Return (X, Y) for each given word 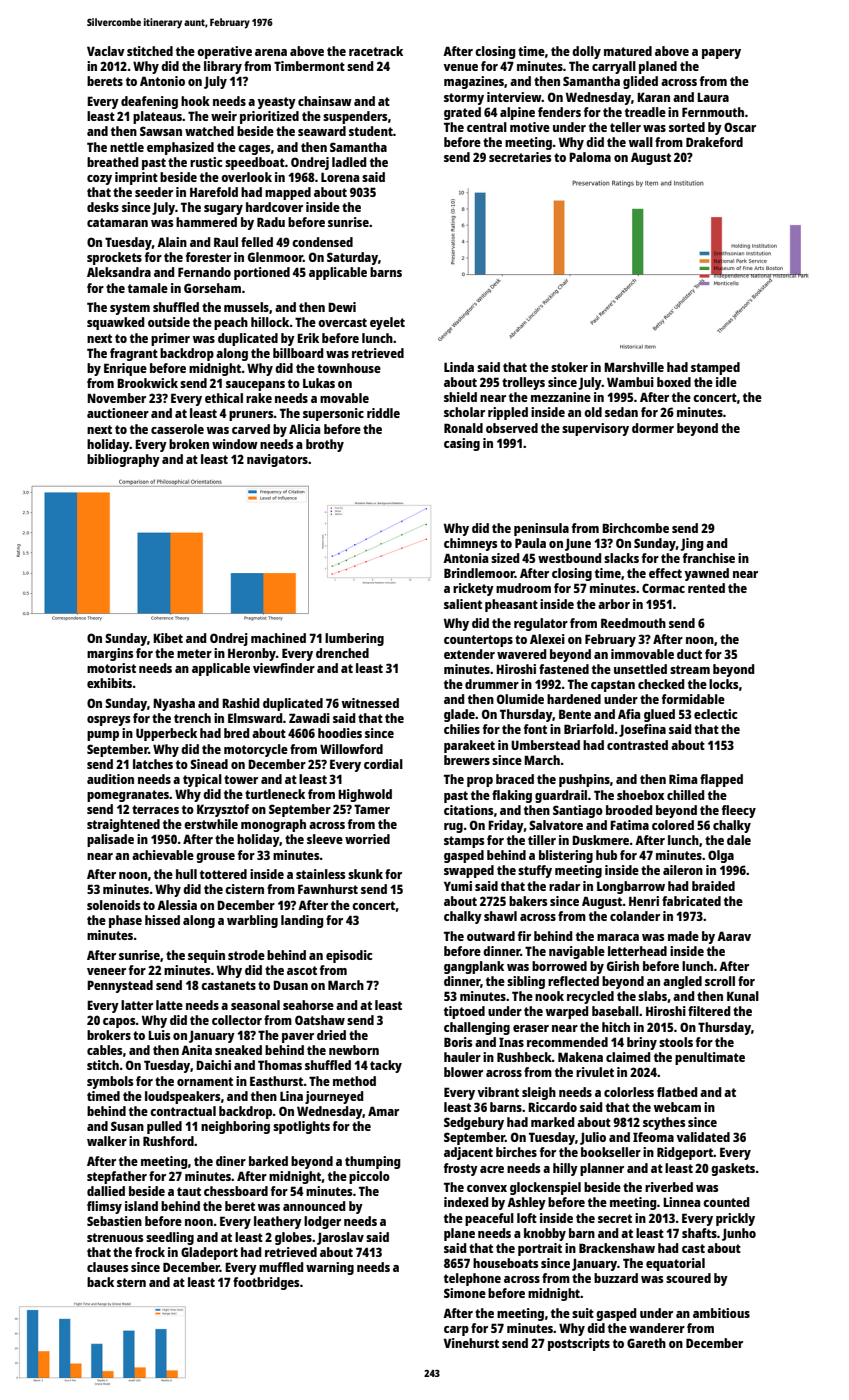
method (354, 1081)
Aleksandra (119, 272)
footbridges (266, 1283)
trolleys (523, 383)
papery (721, 54)
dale (739, 840)
